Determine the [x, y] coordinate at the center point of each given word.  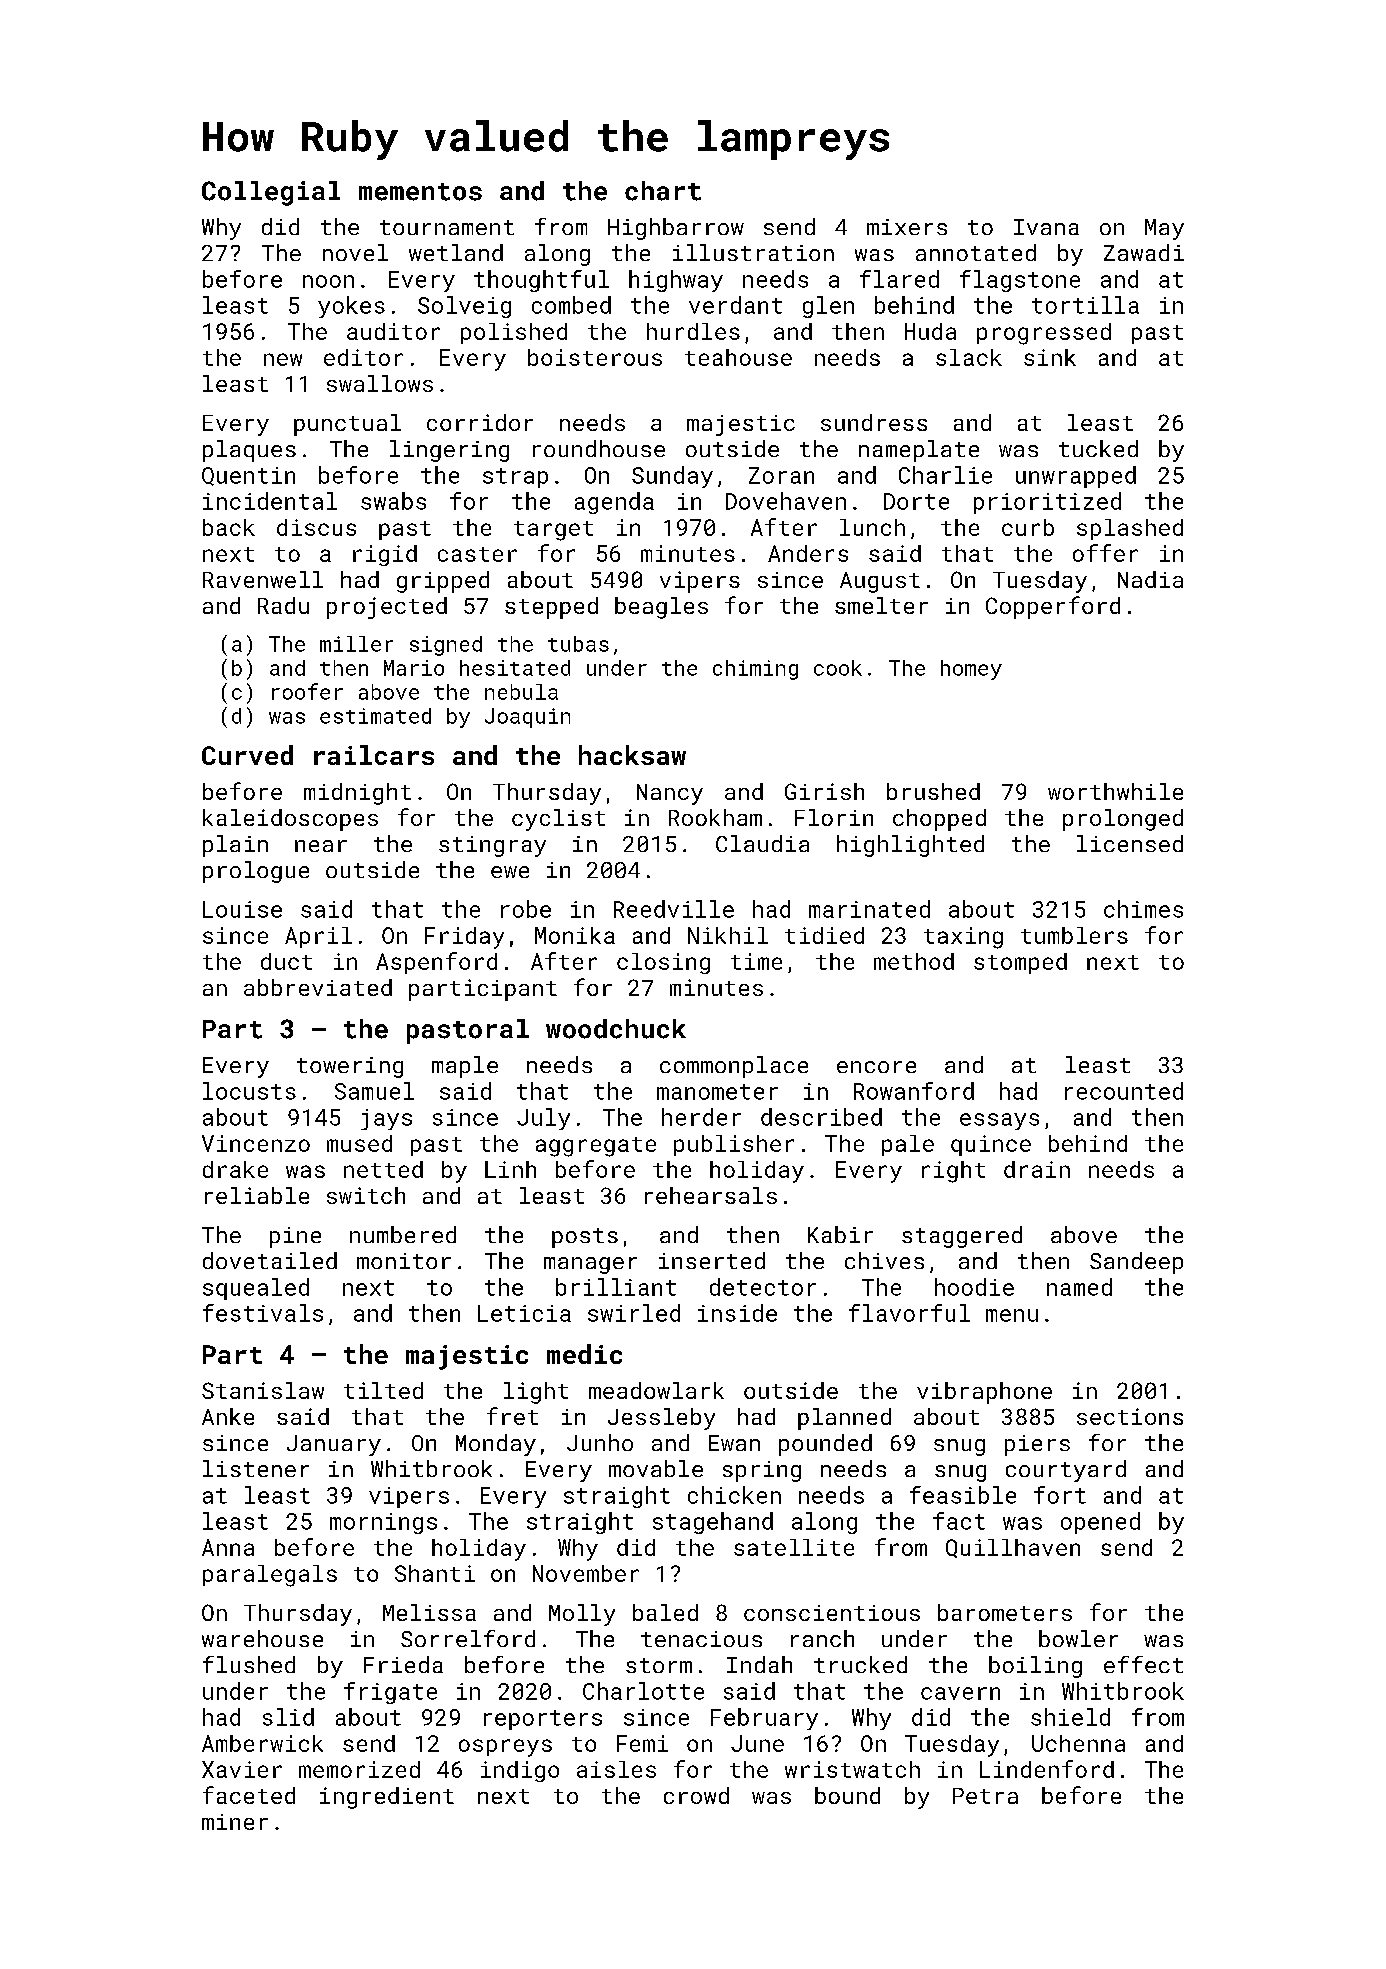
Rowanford [914, 1091]
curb [1028, 527]
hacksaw [632, 755]
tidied [824, 935]
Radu [283, 605]
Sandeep [1136, 1263]
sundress [874, 422]
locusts [249, 1091]
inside [737, 1313]
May [1164, 229]
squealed [256, 1289]
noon [328, 281]
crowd [696, 1795]
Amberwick [262, 1743]
